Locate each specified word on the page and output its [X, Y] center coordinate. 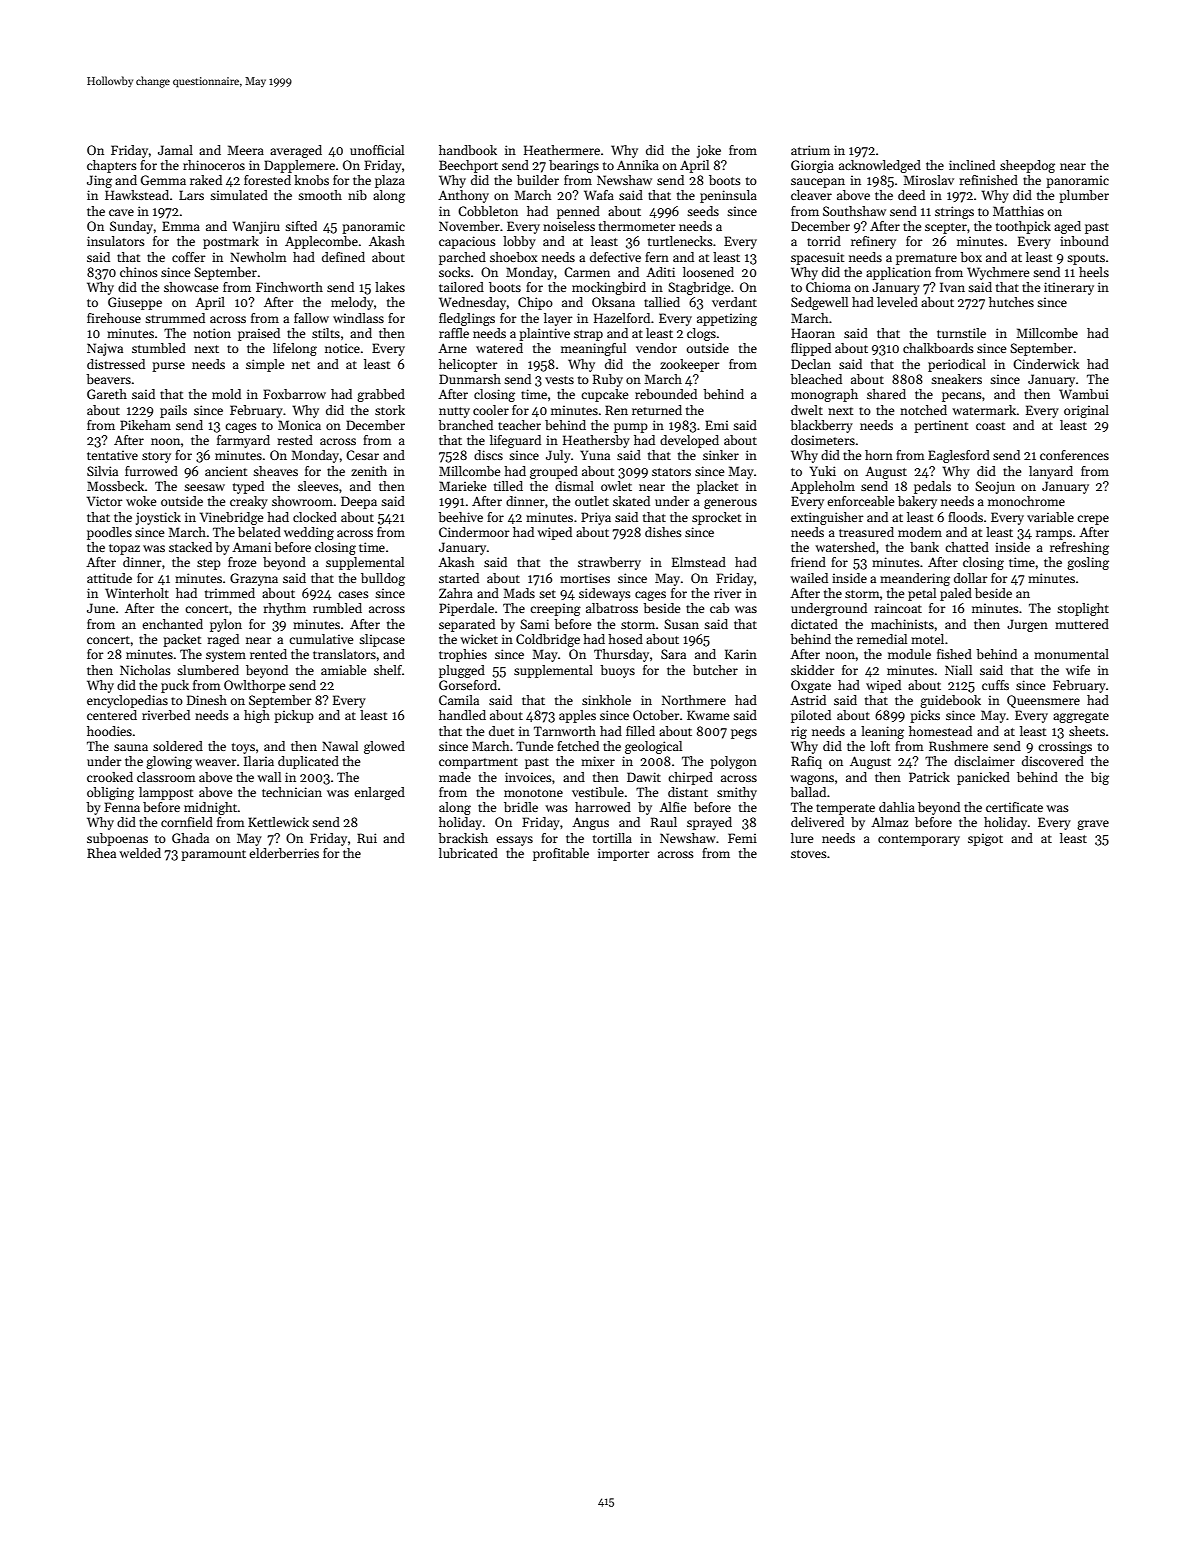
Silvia [102, 471]
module [909, 654]
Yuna [595, 455]
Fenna [122, 807]
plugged [462, 671]
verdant [734, 302]
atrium [810, 150]
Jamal [175, 150]
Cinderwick [1046, 364]
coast [990, 426]
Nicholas [145, 670]
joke [709, 151]
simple [265, 365]
